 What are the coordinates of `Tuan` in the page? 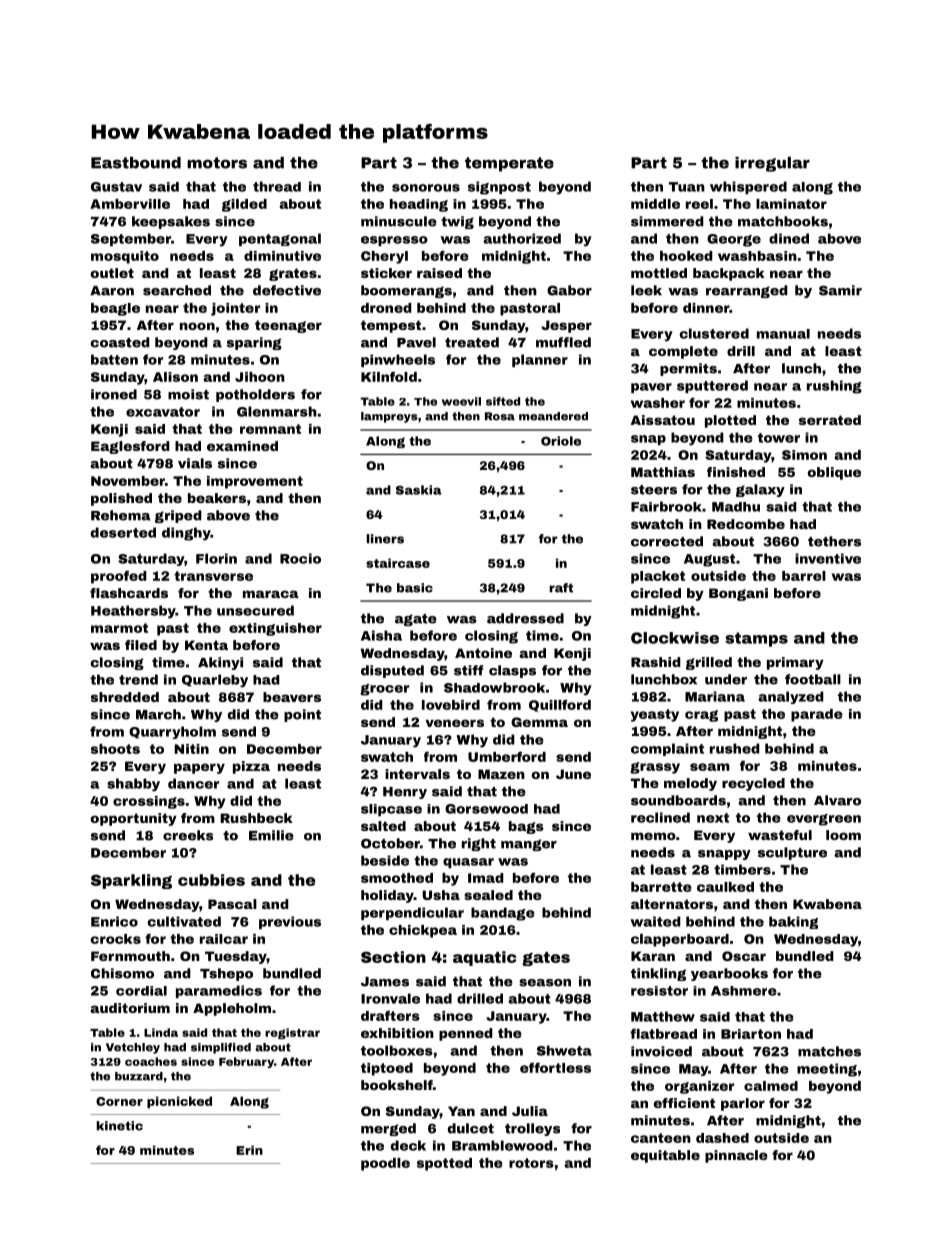 It's located at (687, 187).
